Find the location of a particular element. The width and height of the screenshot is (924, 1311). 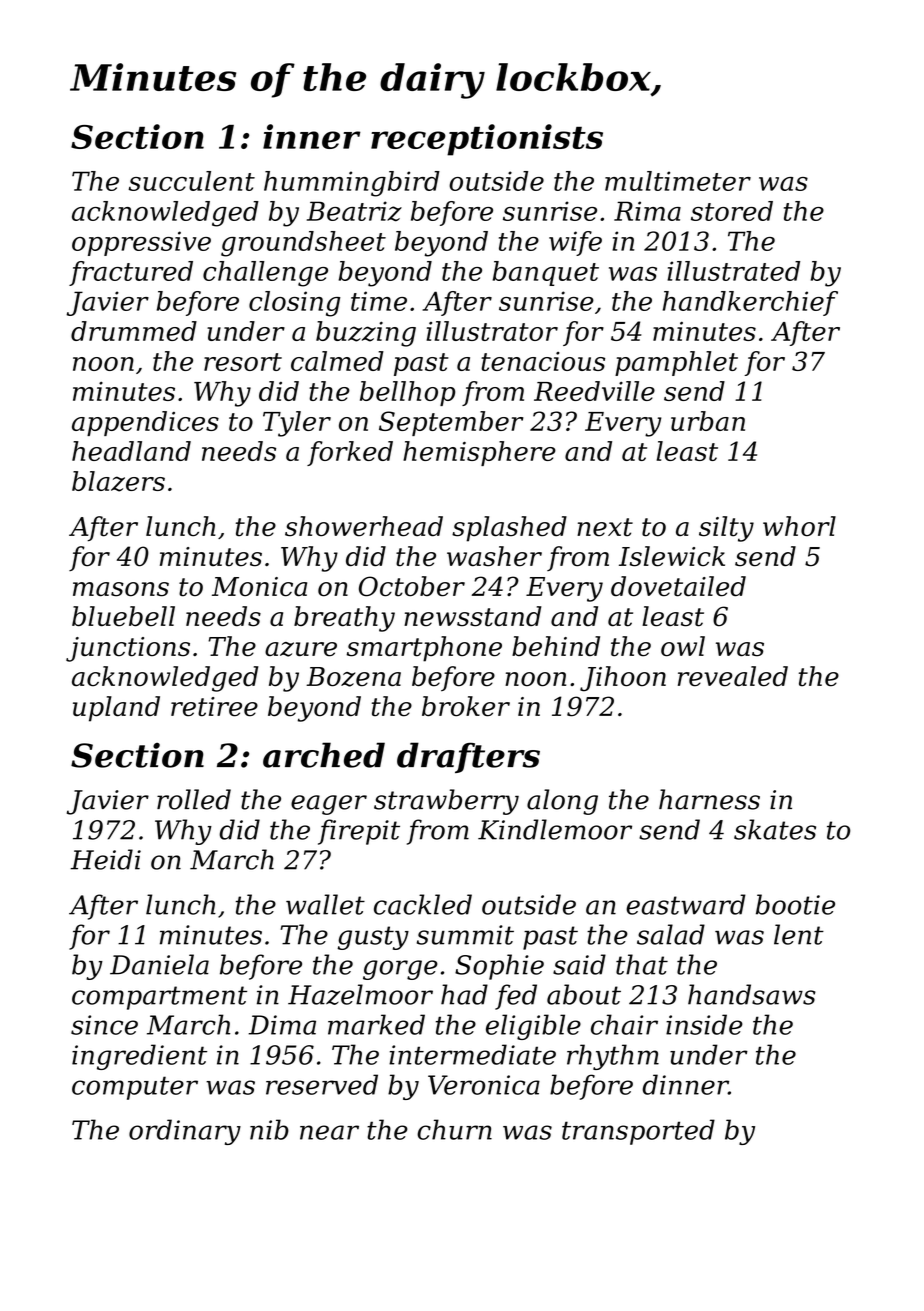

drummed is located at coordinates (134, 331).
